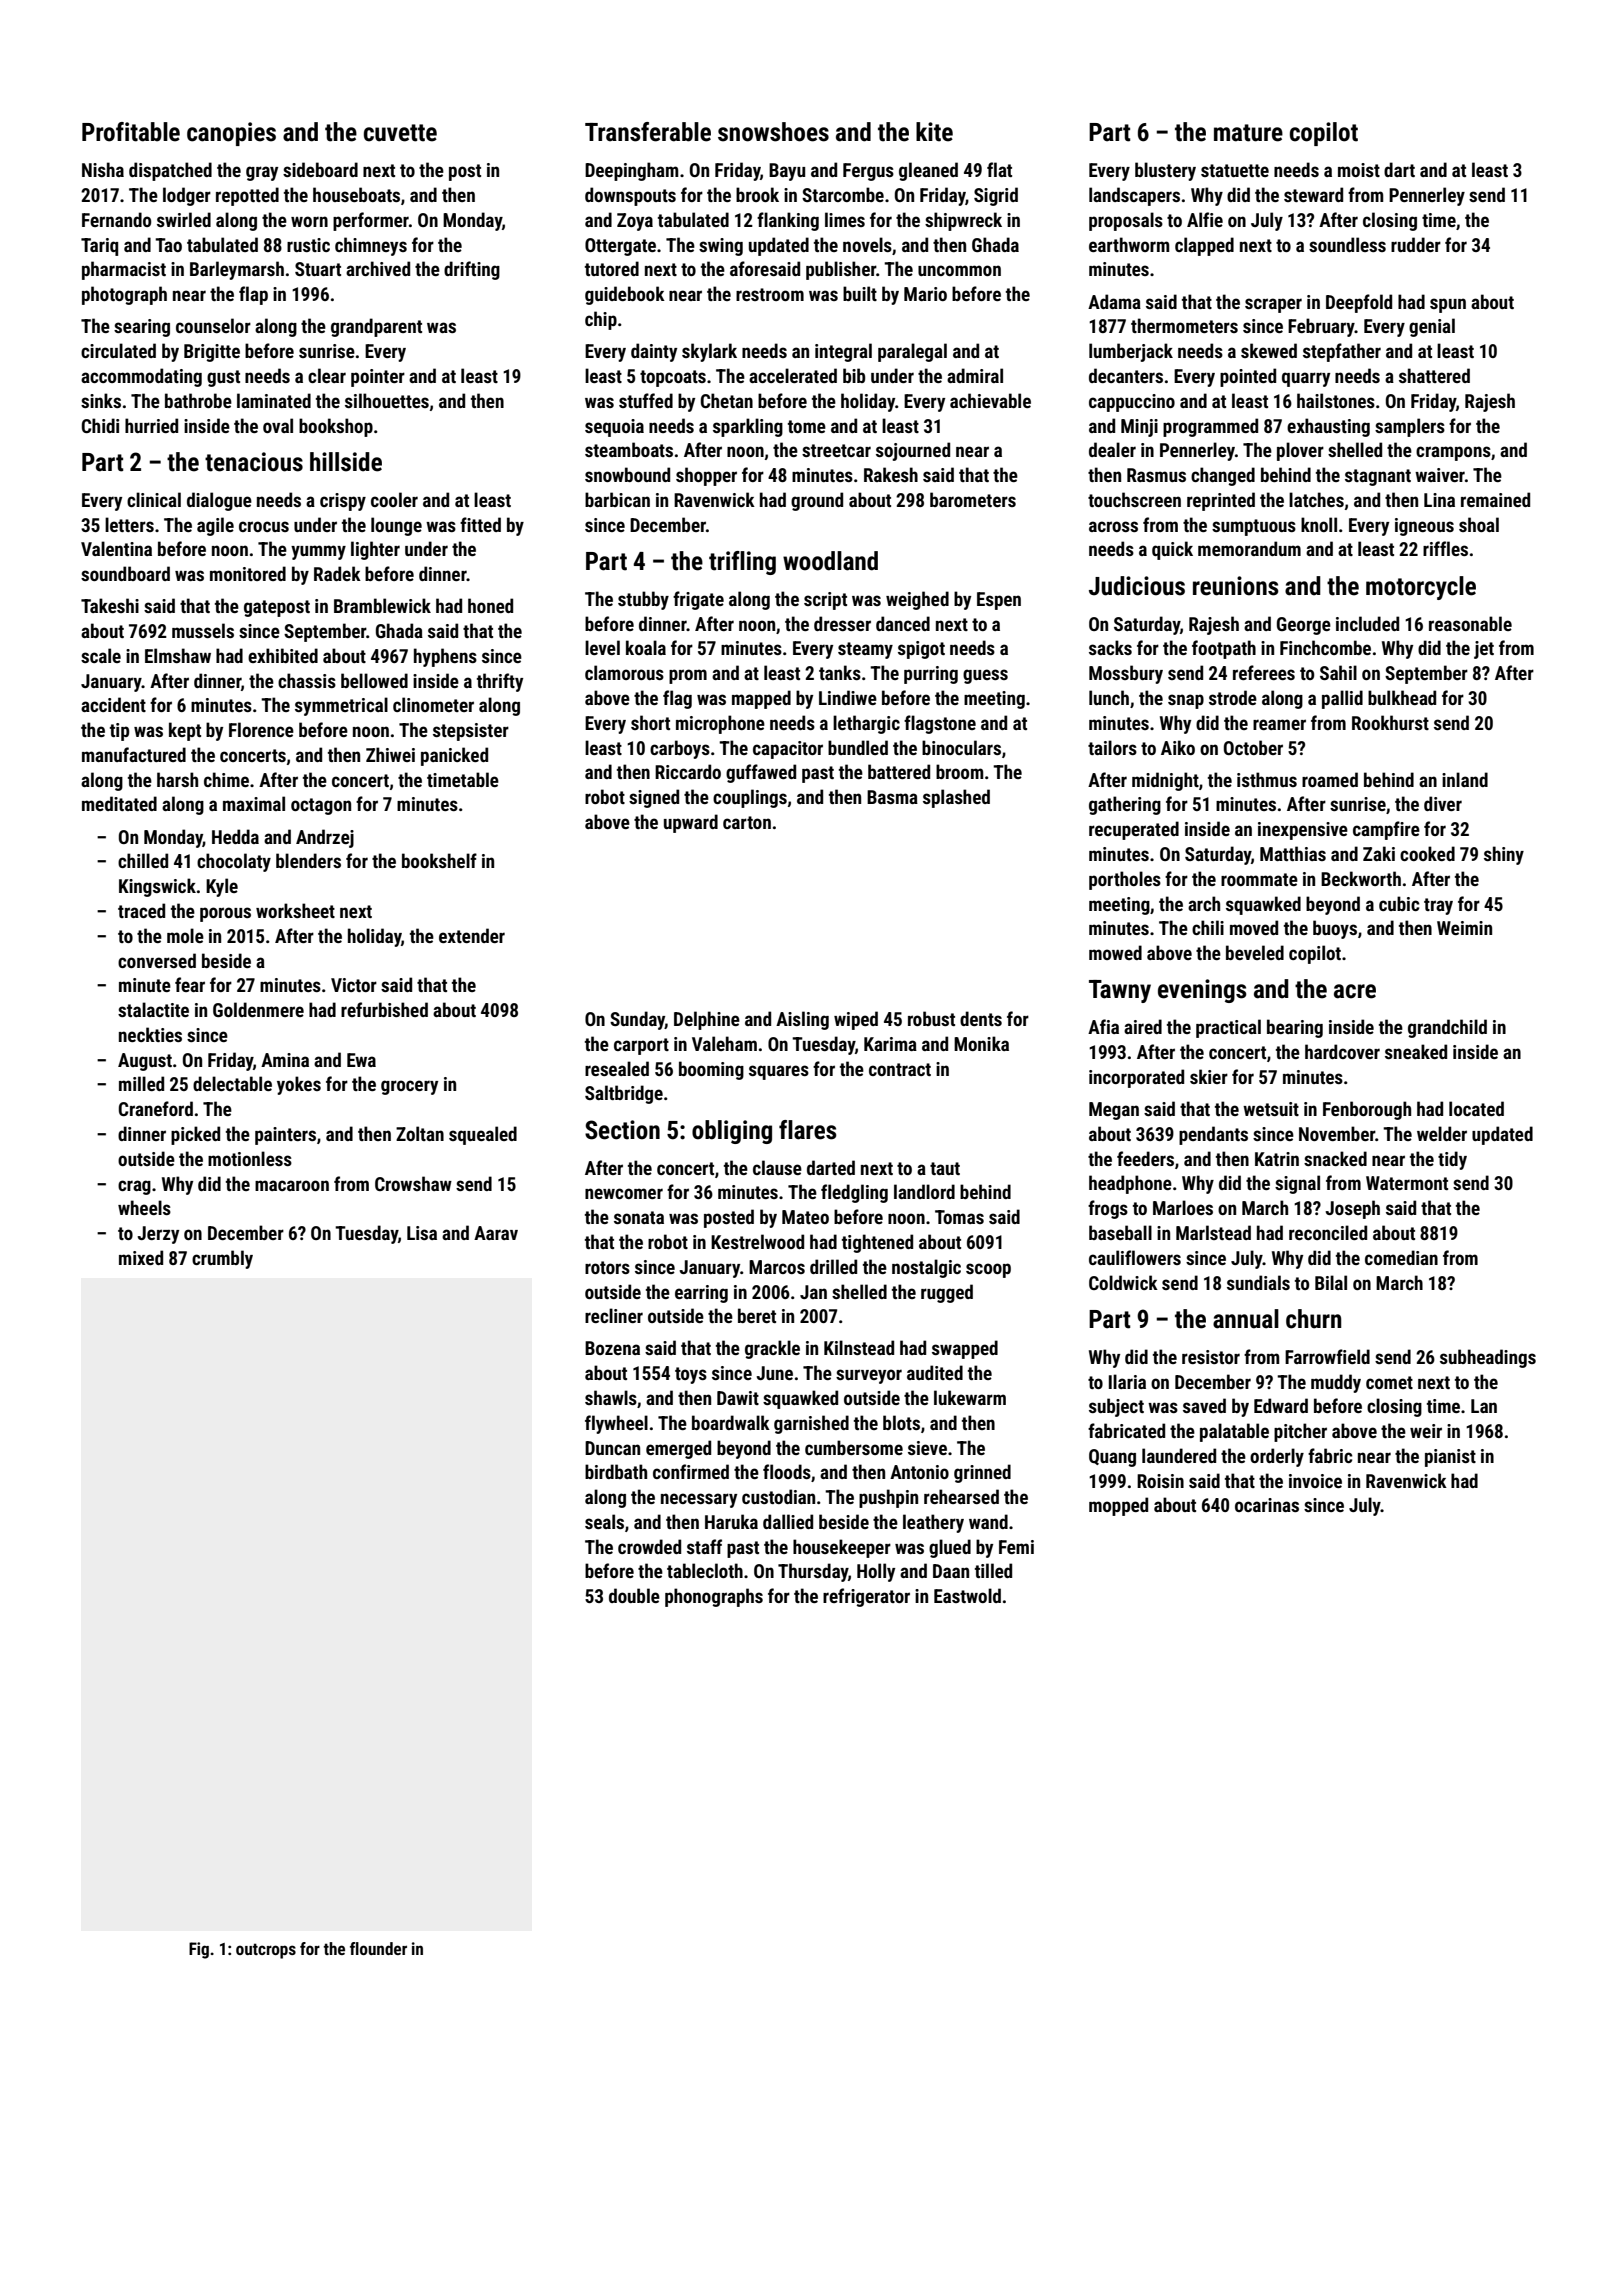 The width and height of the image is (1620, 2292). I want to click on chocolaty, so click(234, 862).
